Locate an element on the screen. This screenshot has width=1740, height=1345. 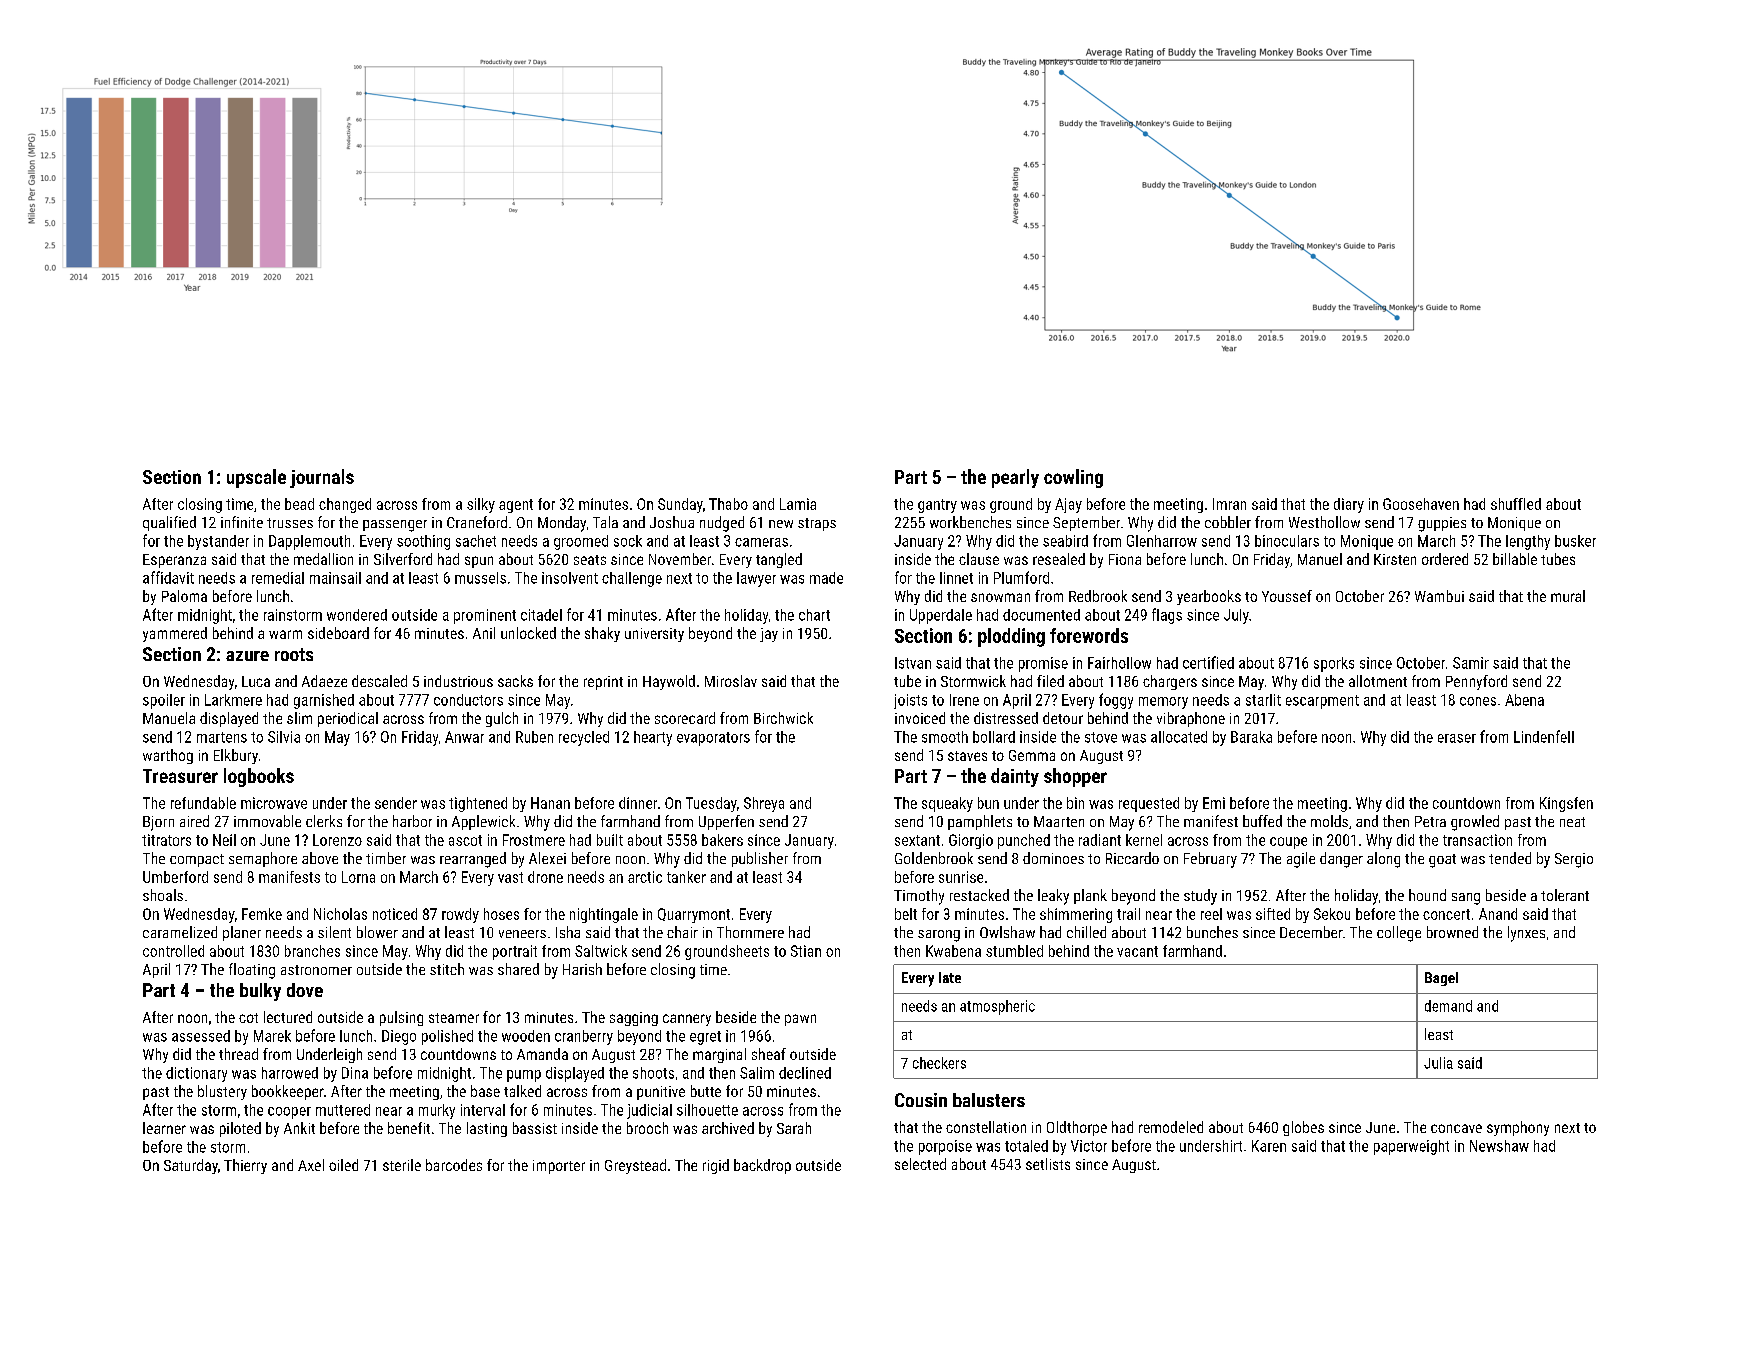
caramelized is located at coordinates (180, 932).
